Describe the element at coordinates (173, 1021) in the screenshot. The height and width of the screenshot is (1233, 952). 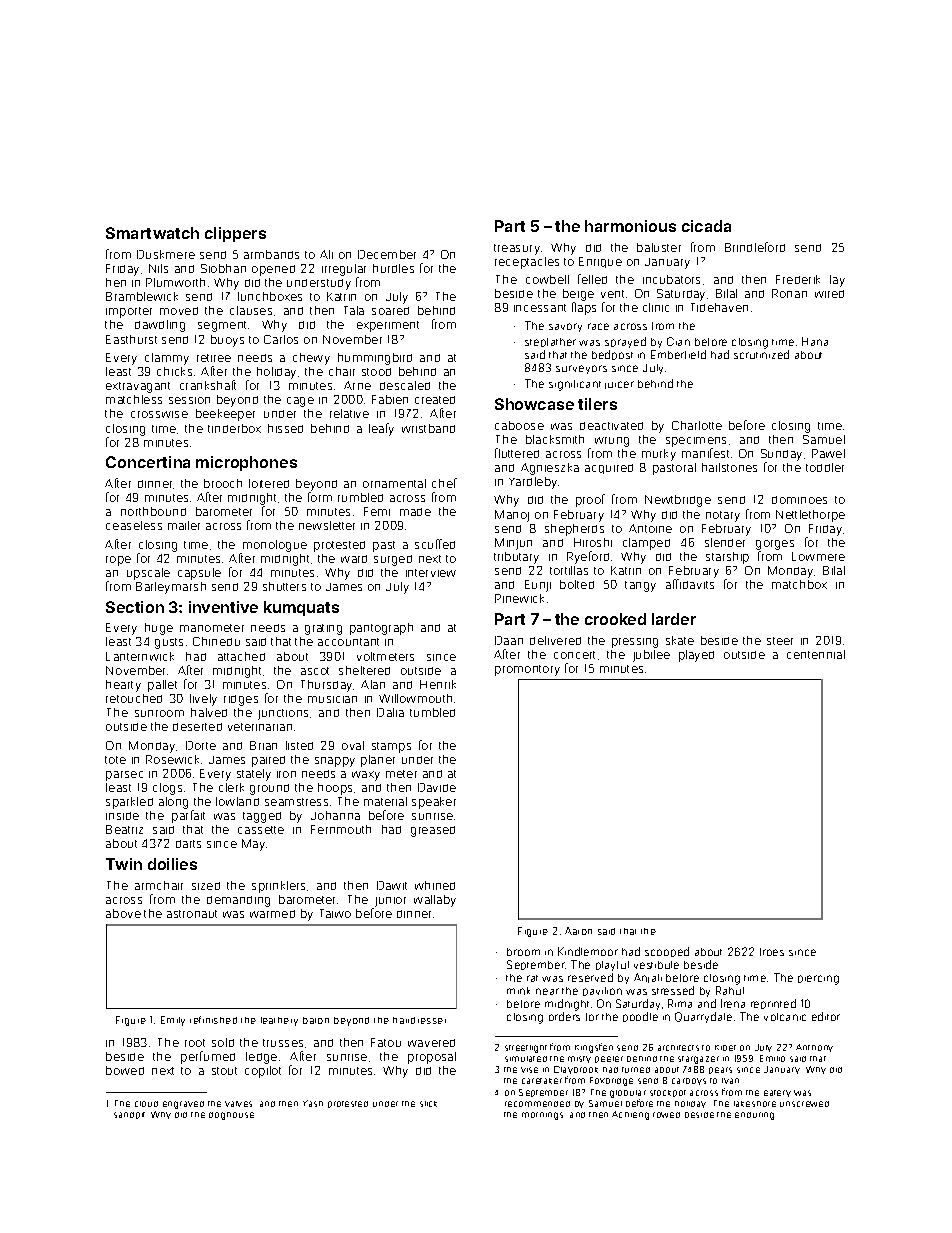
I see `Emily` at that location.
